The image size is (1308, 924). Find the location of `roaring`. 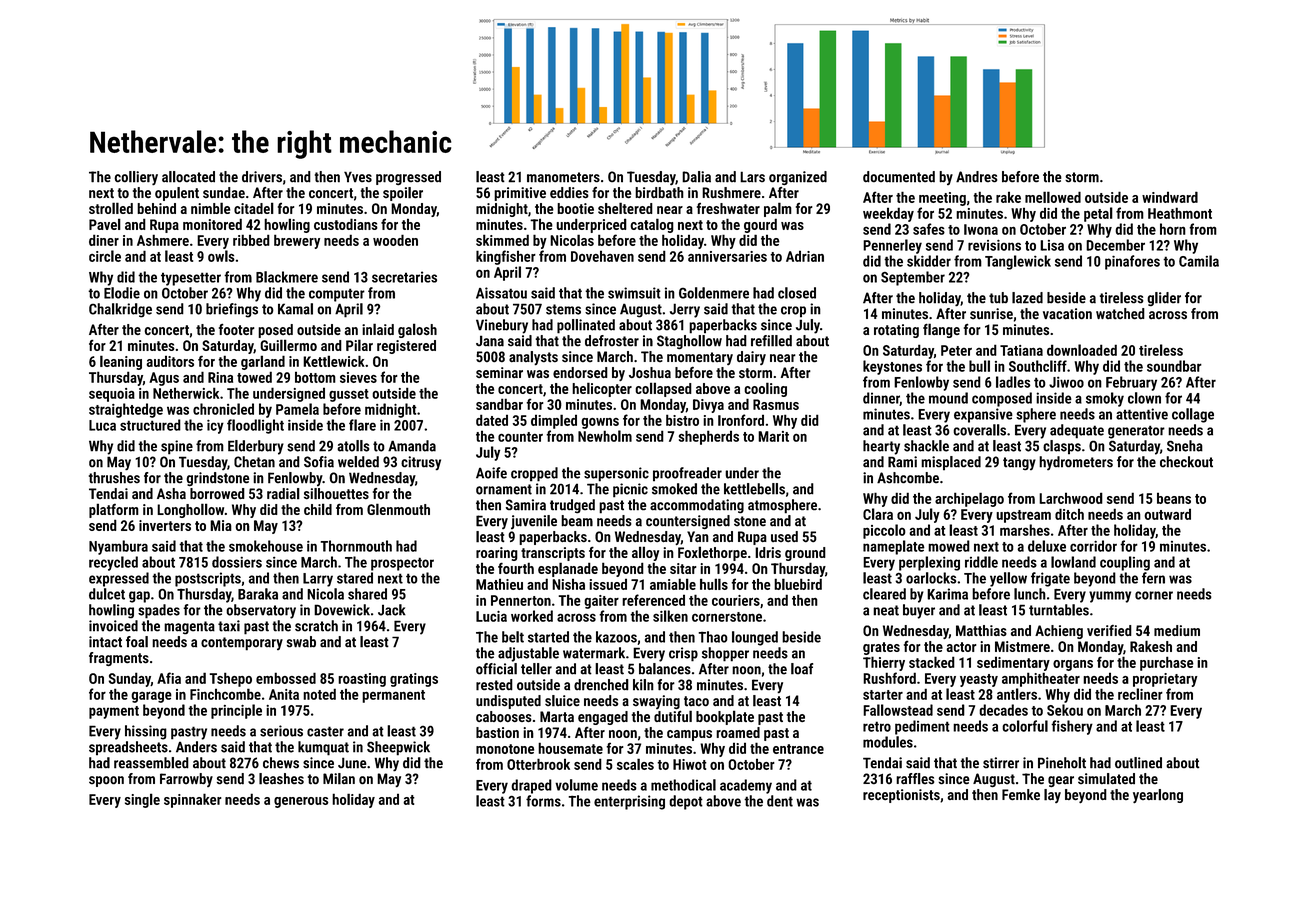

roaring is located at coordinates (497, 554).
